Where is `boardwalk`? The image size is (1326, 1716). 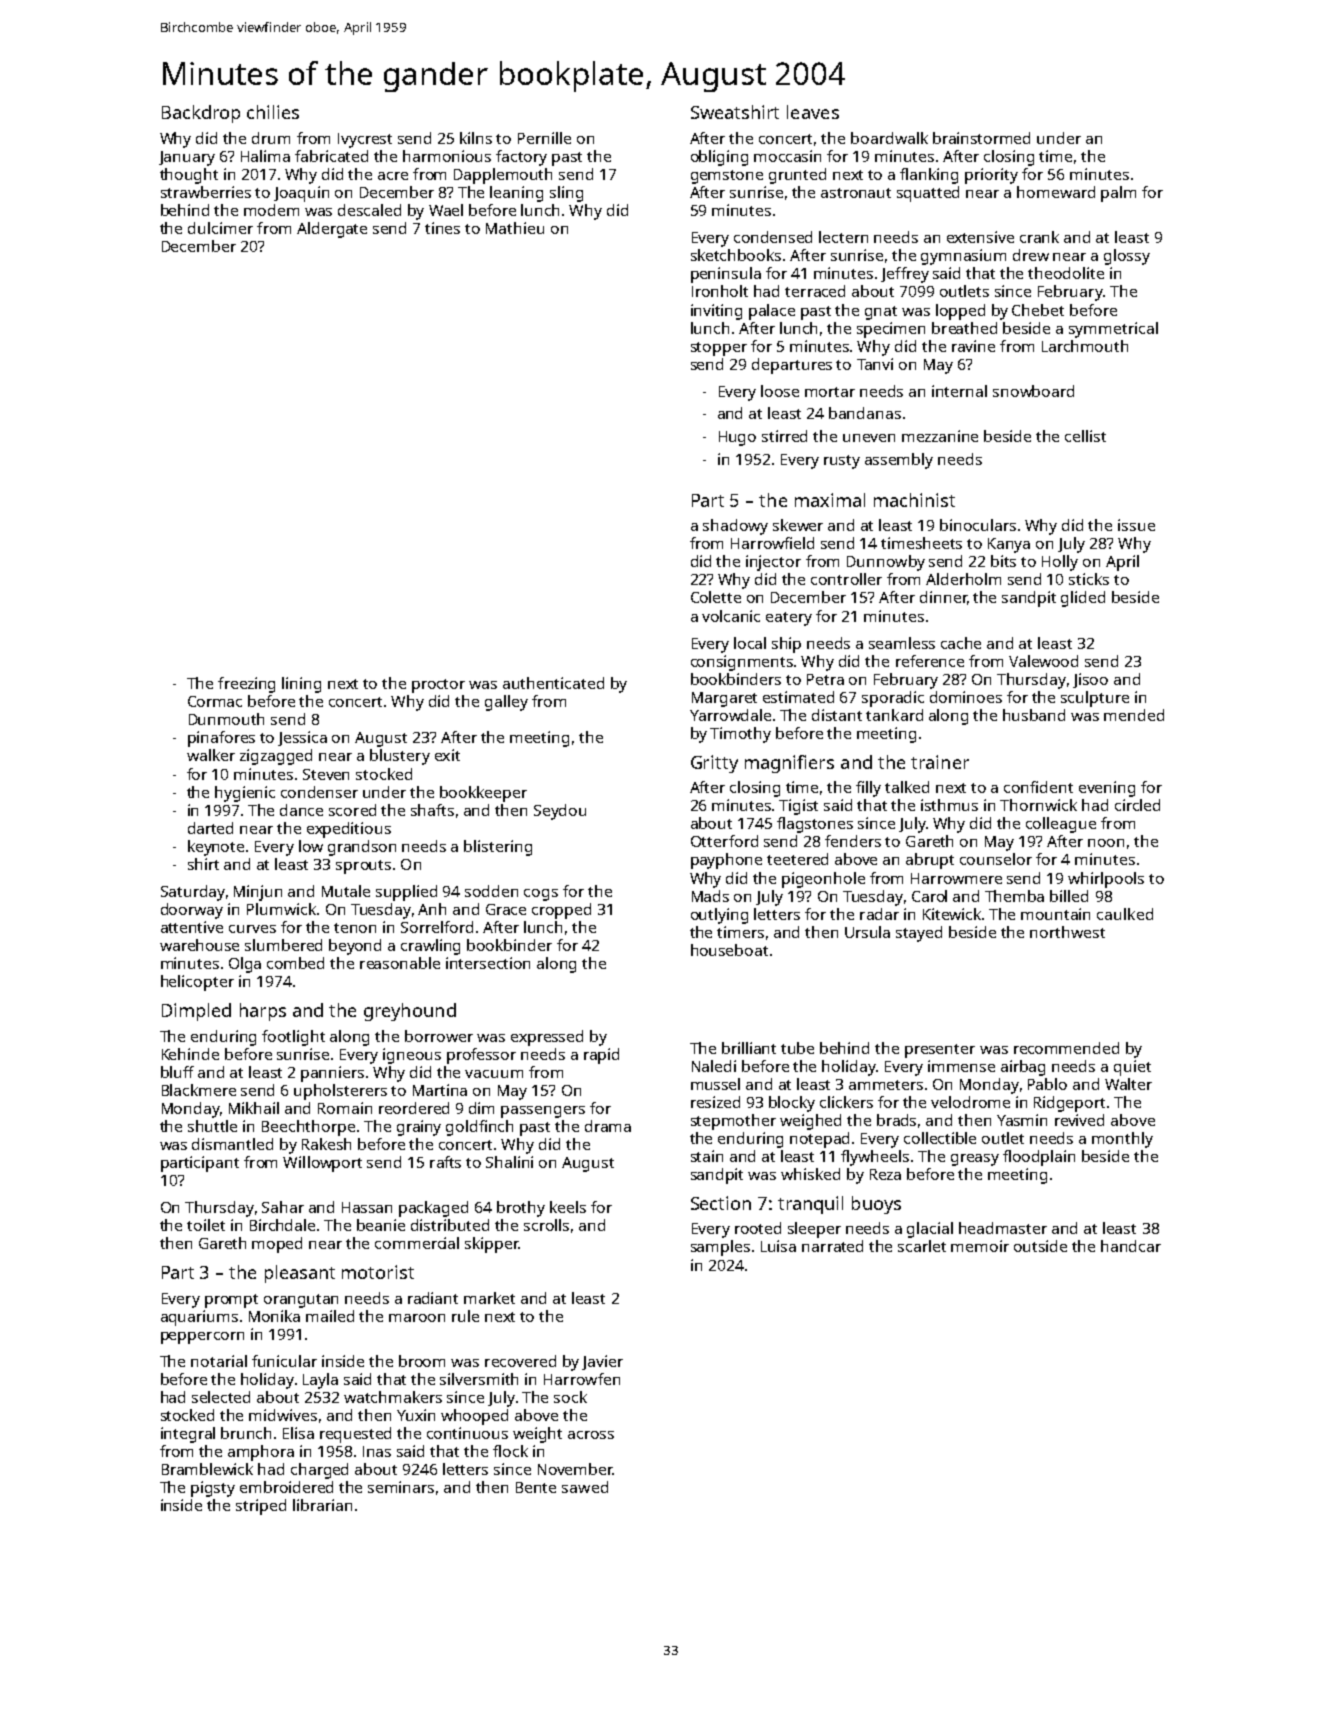
boardwalk is located at coordinates (889, 138).
